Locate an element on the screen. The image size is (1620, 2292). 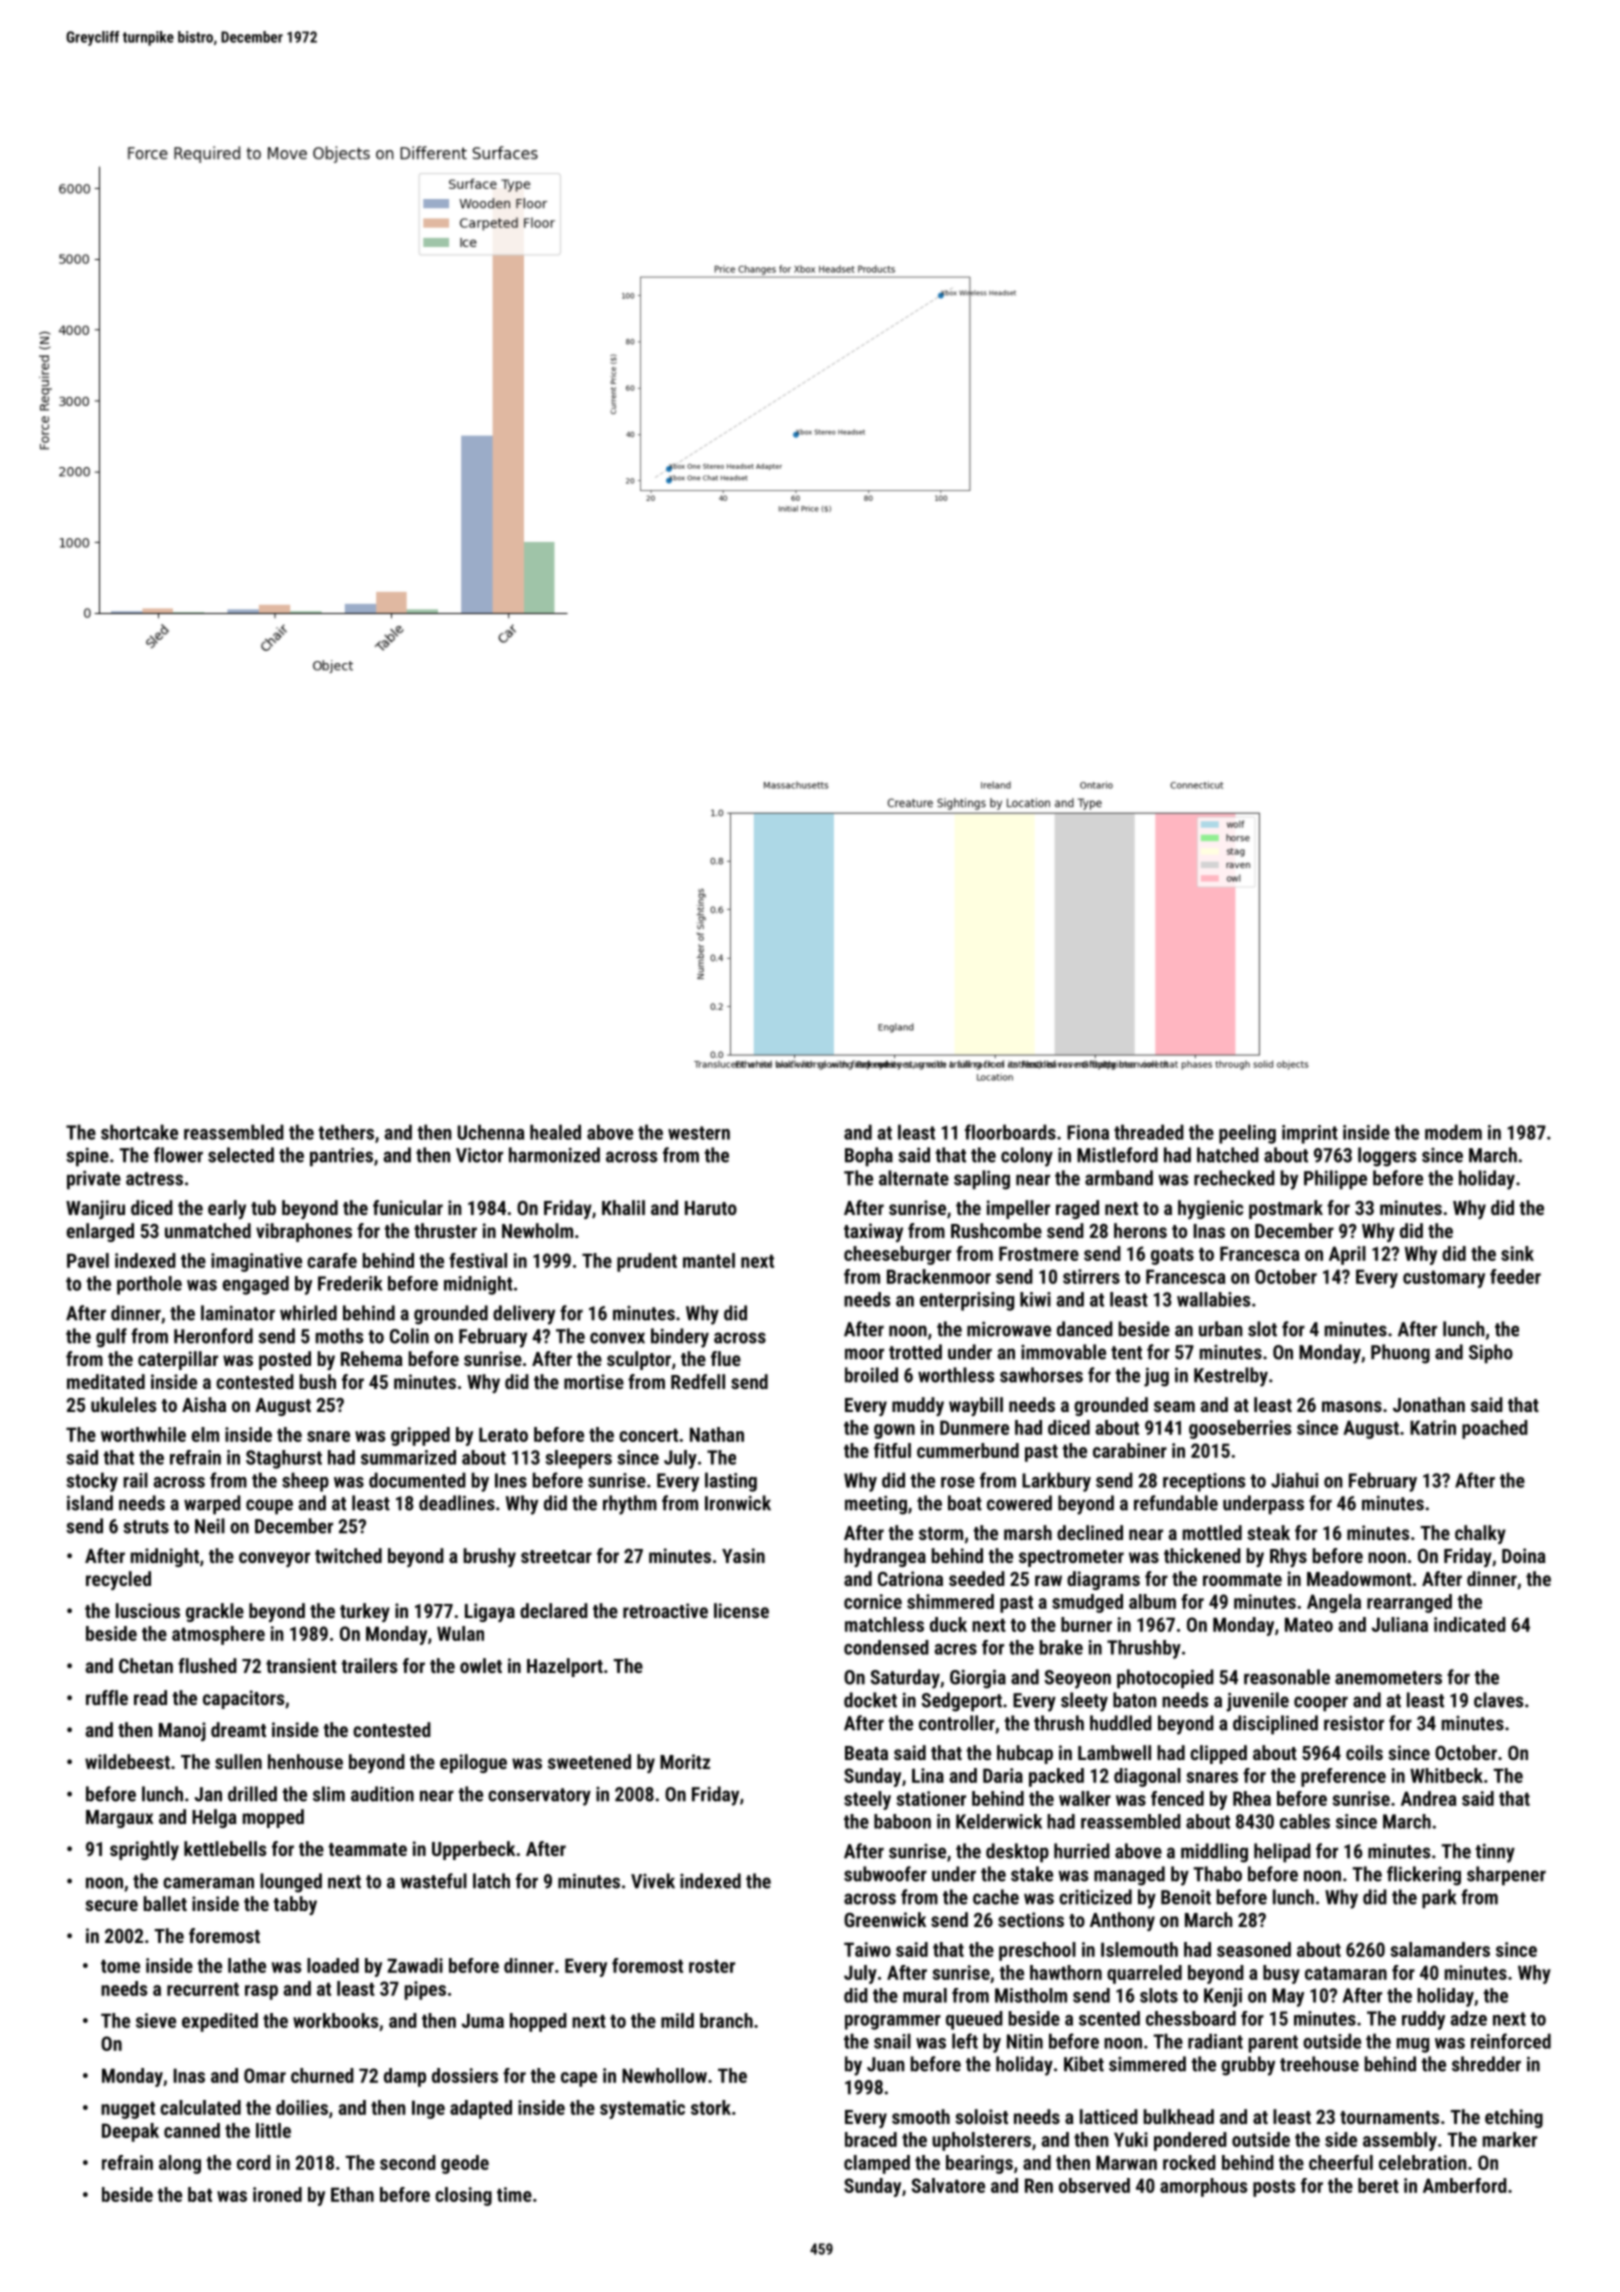
systematic is located at coordinates (642, 2109).
